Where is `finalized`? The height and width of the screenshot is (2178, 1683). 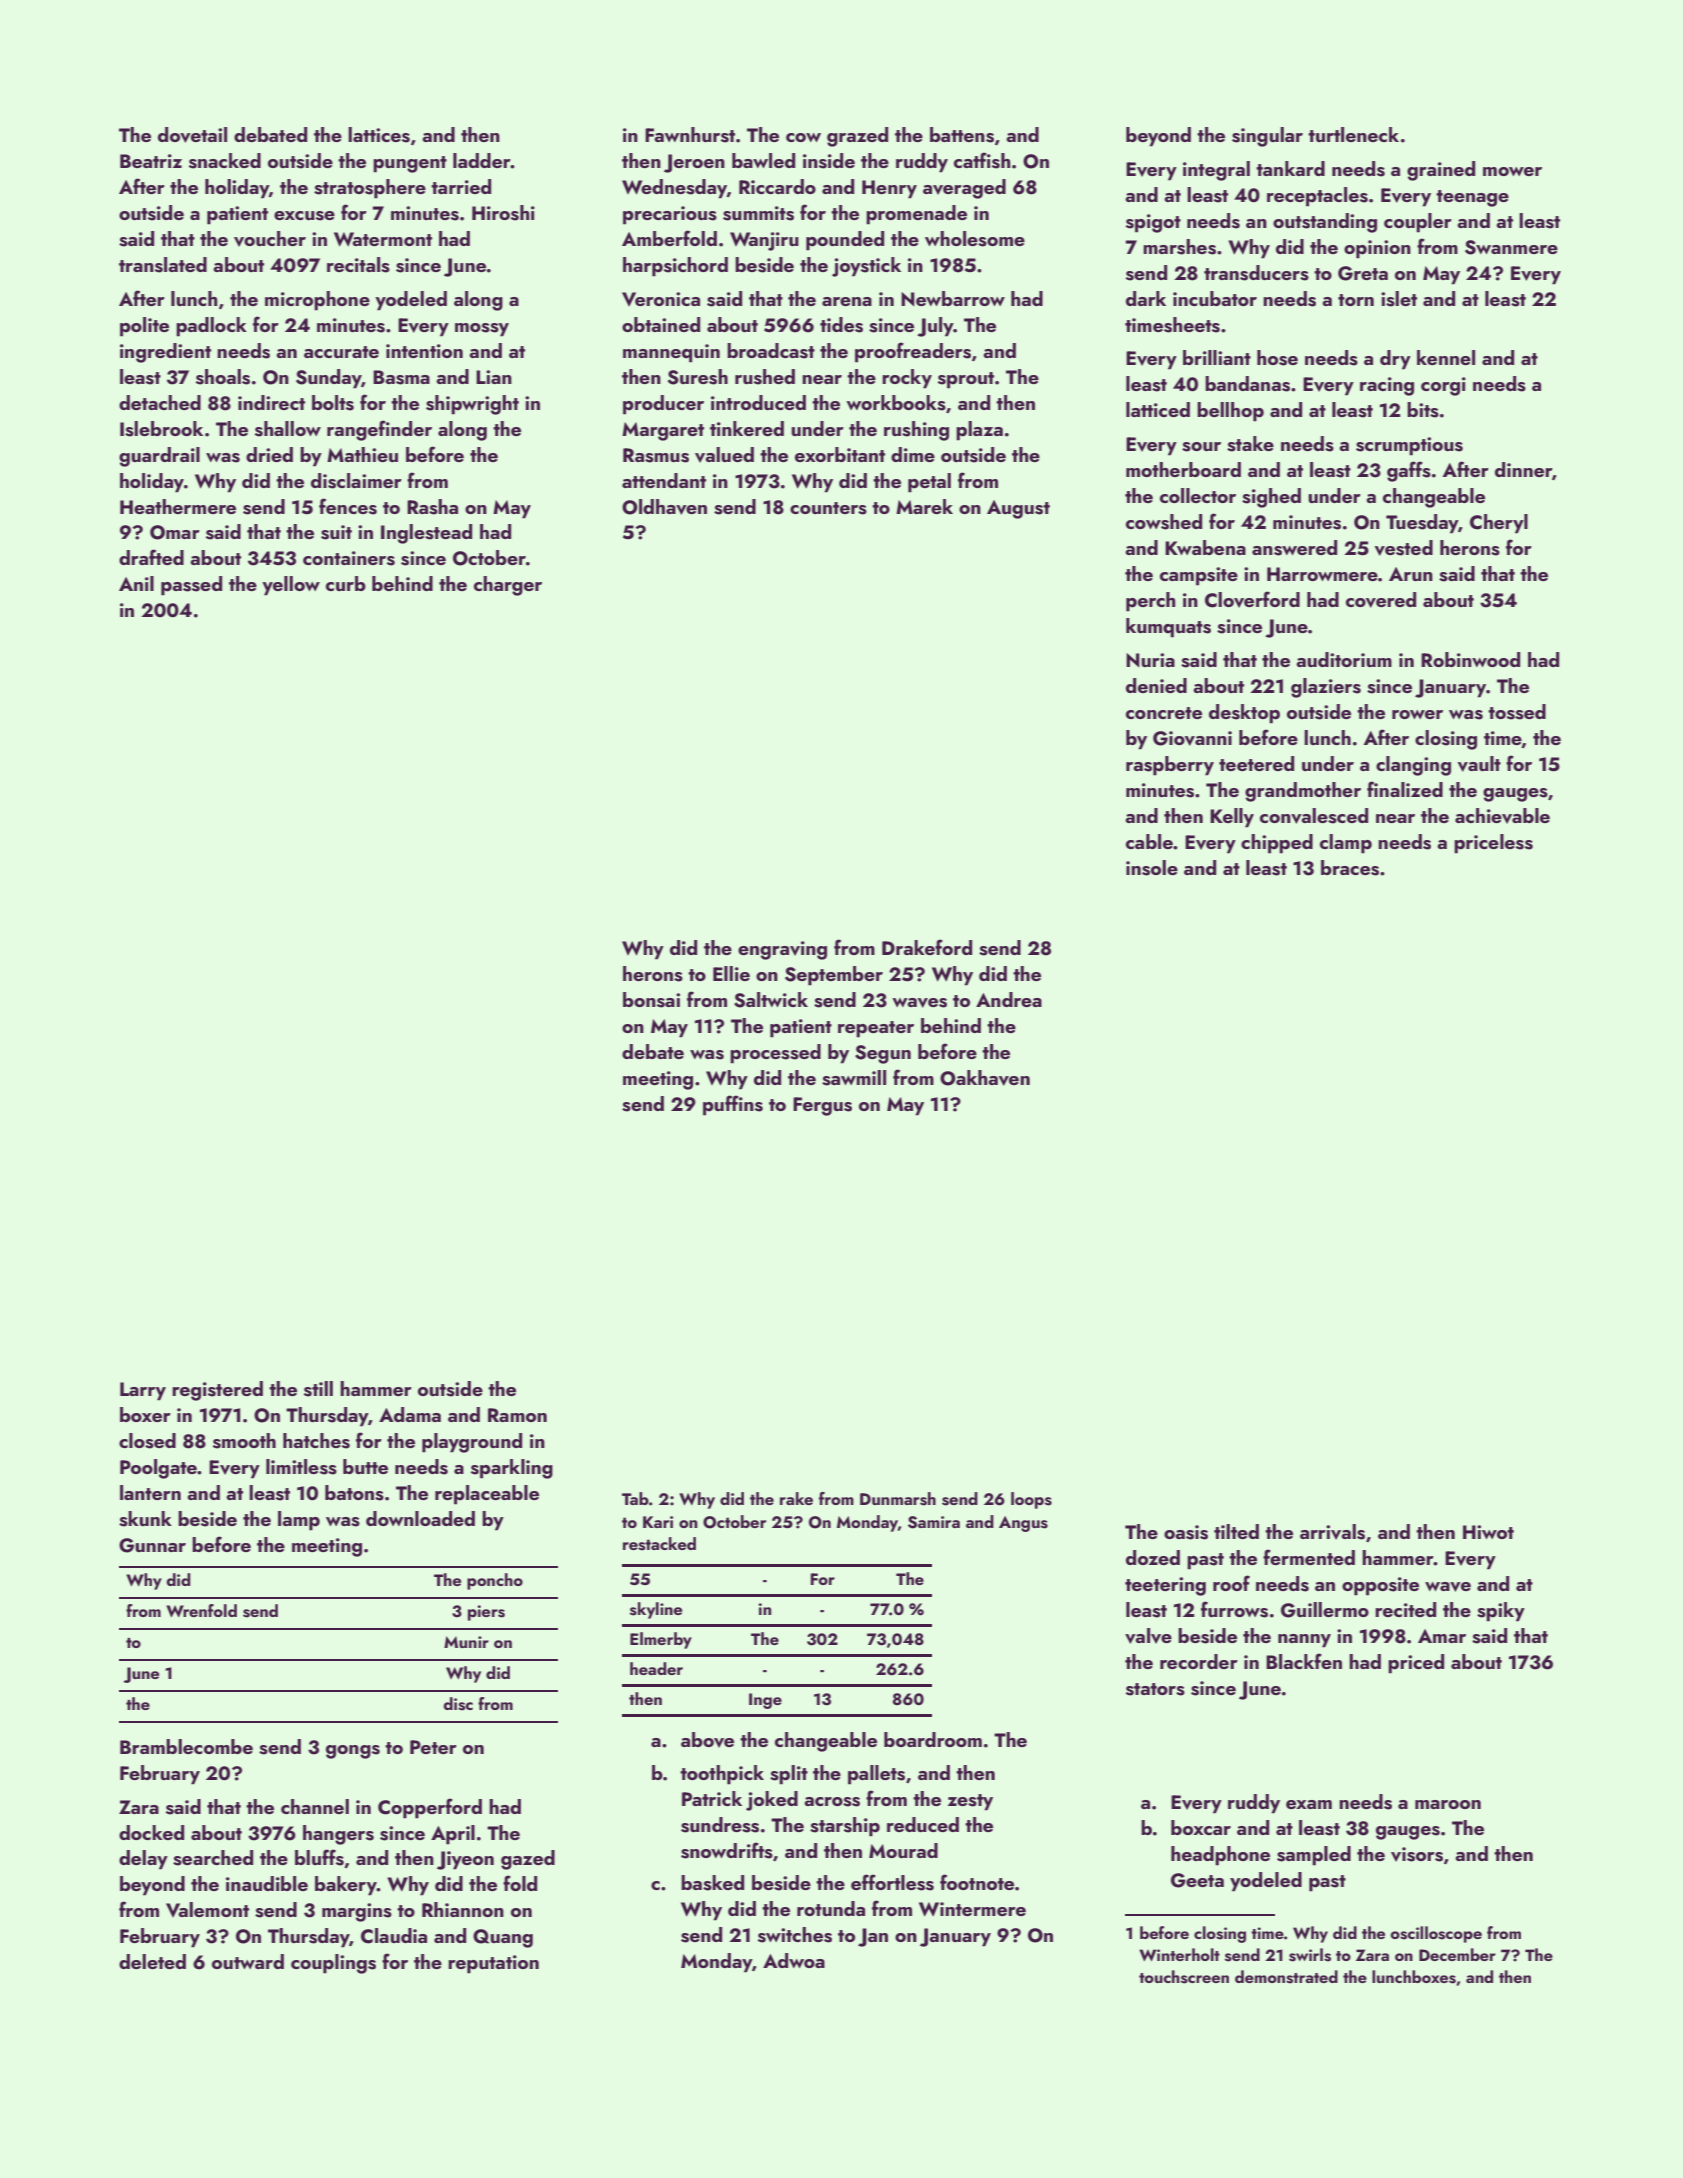 finalized is located at coordinates (1405, 789).
